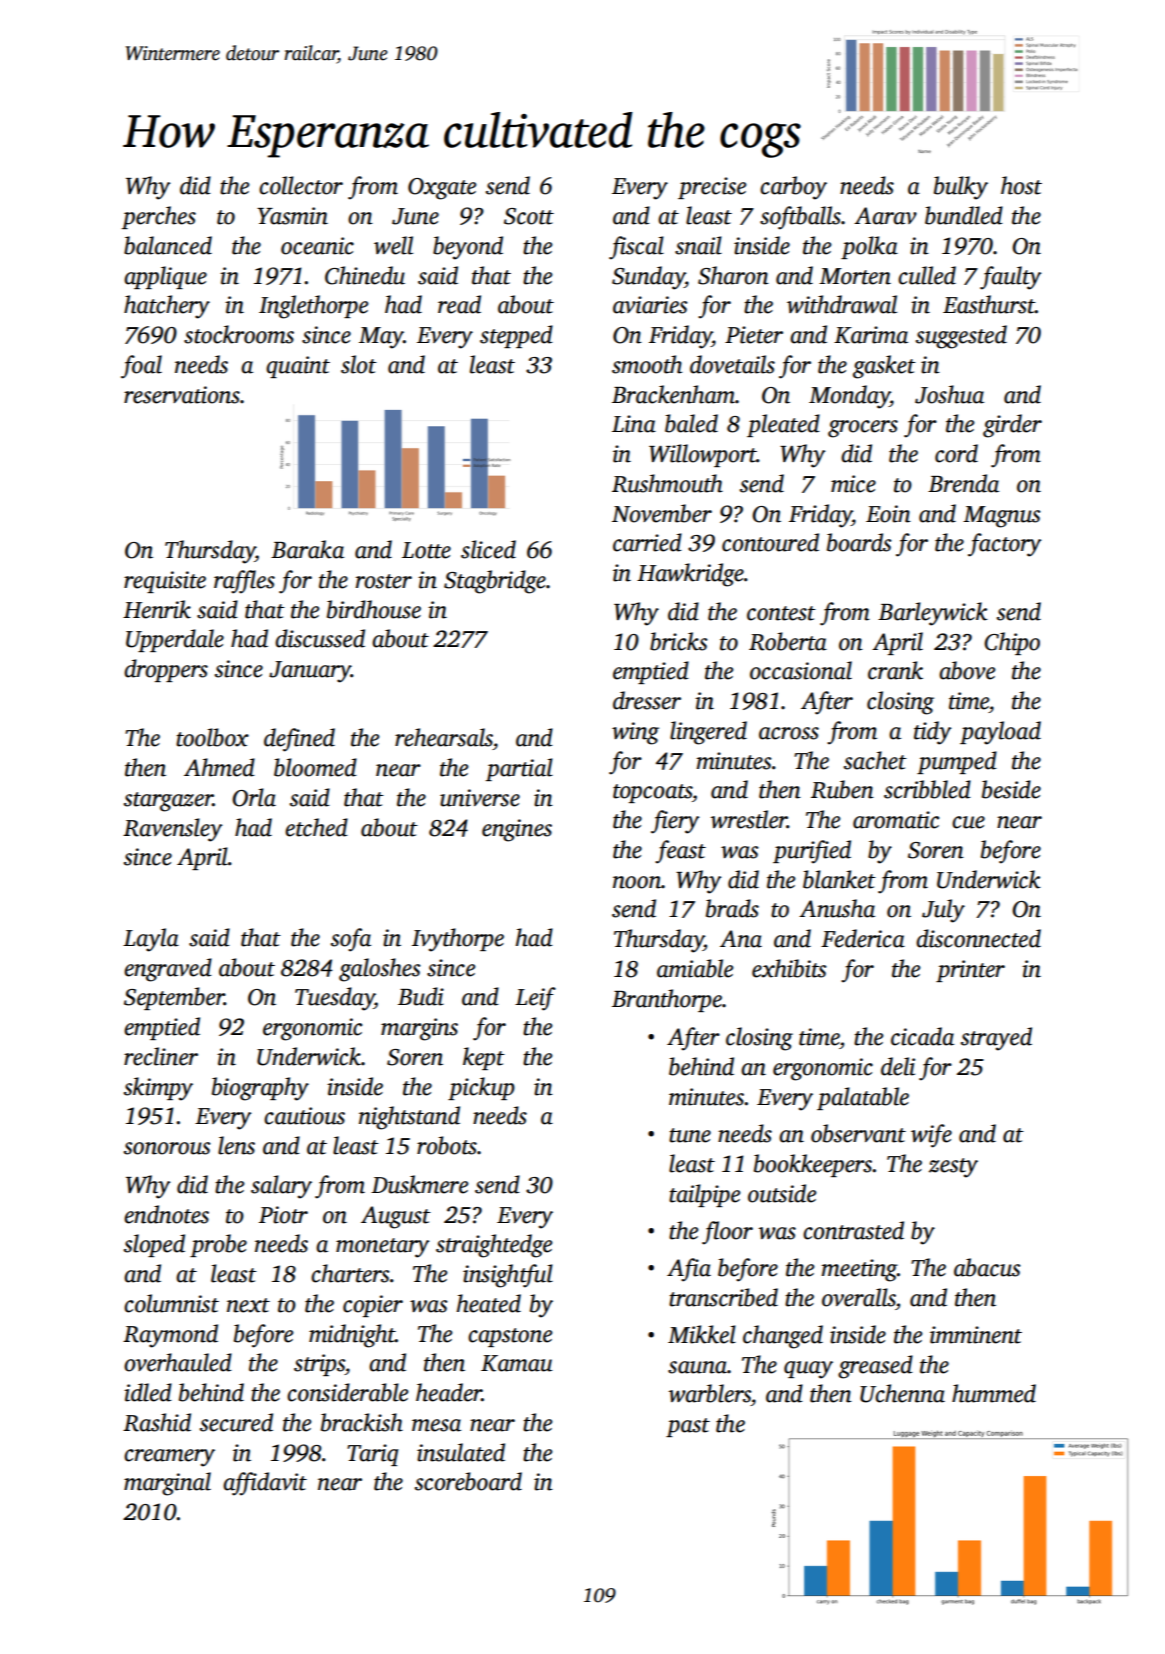  What do you see at coordinates (409, 1118) in the screenshot?
I see `nightstand` at bounding box center [409, 1118].
